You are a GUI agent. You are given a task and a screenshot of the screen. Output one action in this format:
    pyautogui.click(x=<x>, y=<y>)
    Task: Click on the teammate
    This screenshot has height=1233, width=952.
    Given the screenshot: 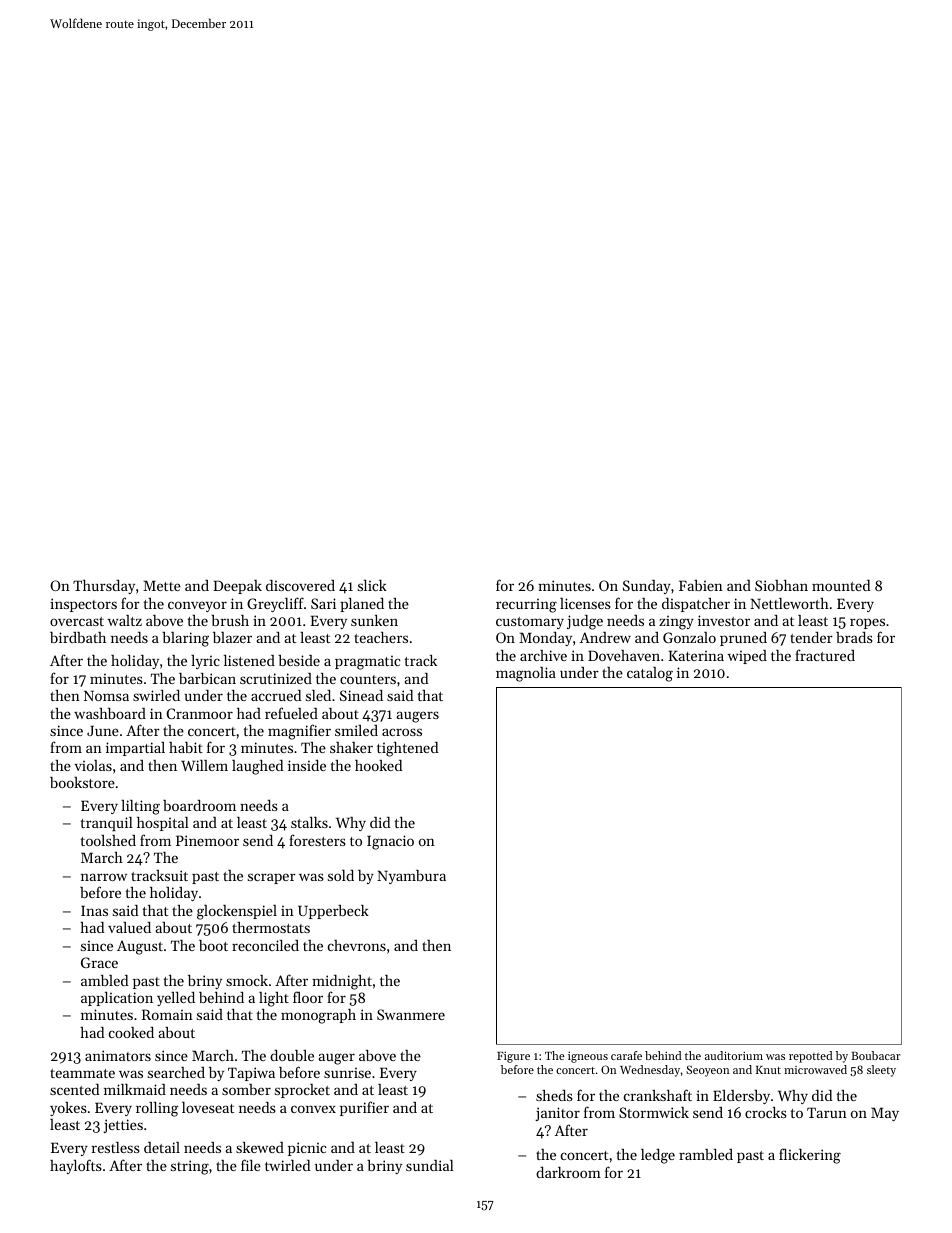 What is the action you would take?
    pyautogui.click(x=82, y=1073)
